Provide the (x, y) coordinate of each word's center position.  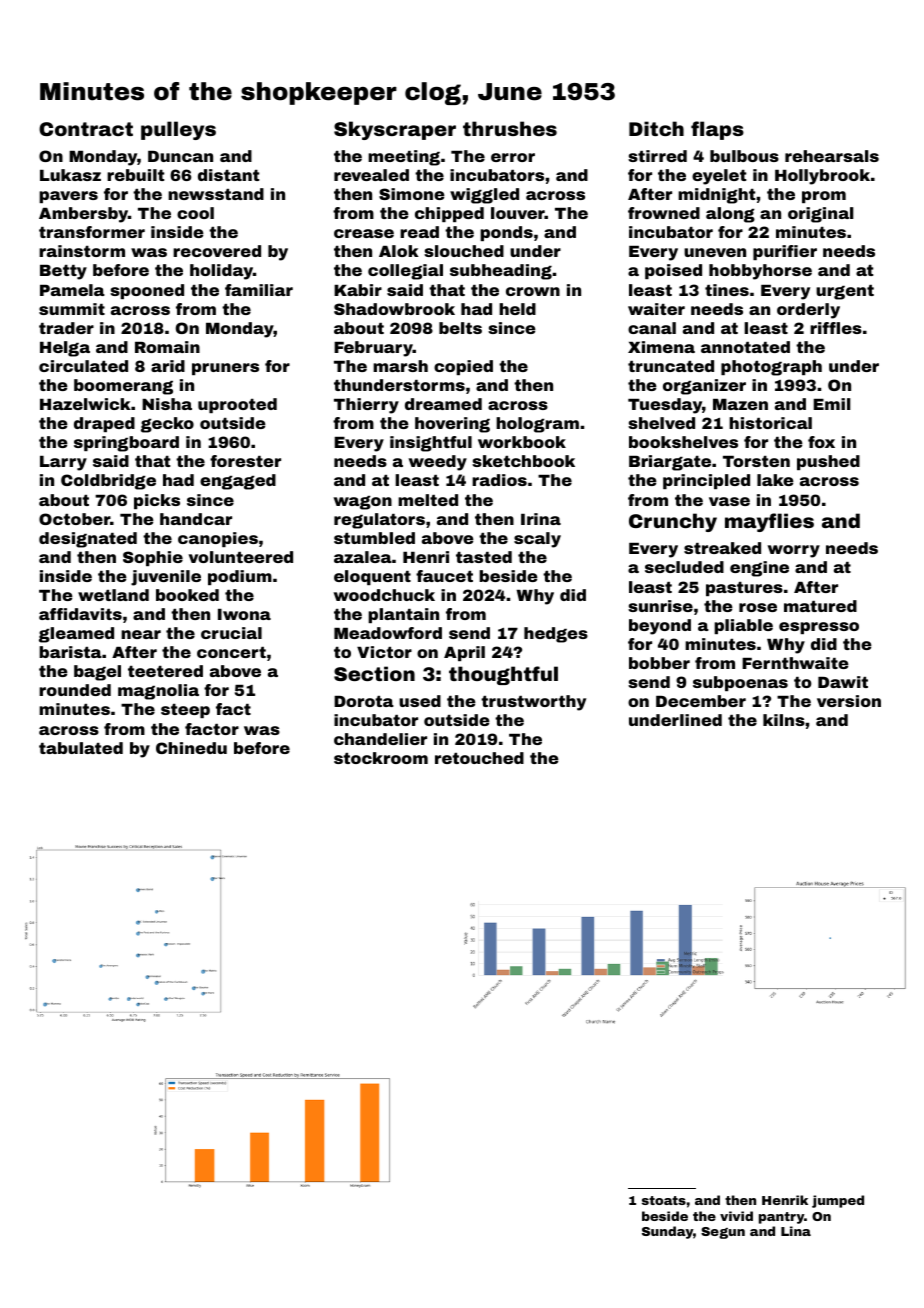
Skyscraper (395, 130)
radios (499, 480)
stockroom (381, 758)
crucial (231, 633)
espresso (819, 628)
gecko (167, 425)
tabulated (81, 748)
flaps (717, 130)
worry (794, 551)
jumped (838, 1201)
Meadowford (388, 633)
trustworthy (533, 703)
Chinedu (191, 748)
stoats (664, 1200)
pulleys (178, 130)
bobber (659, 663)
